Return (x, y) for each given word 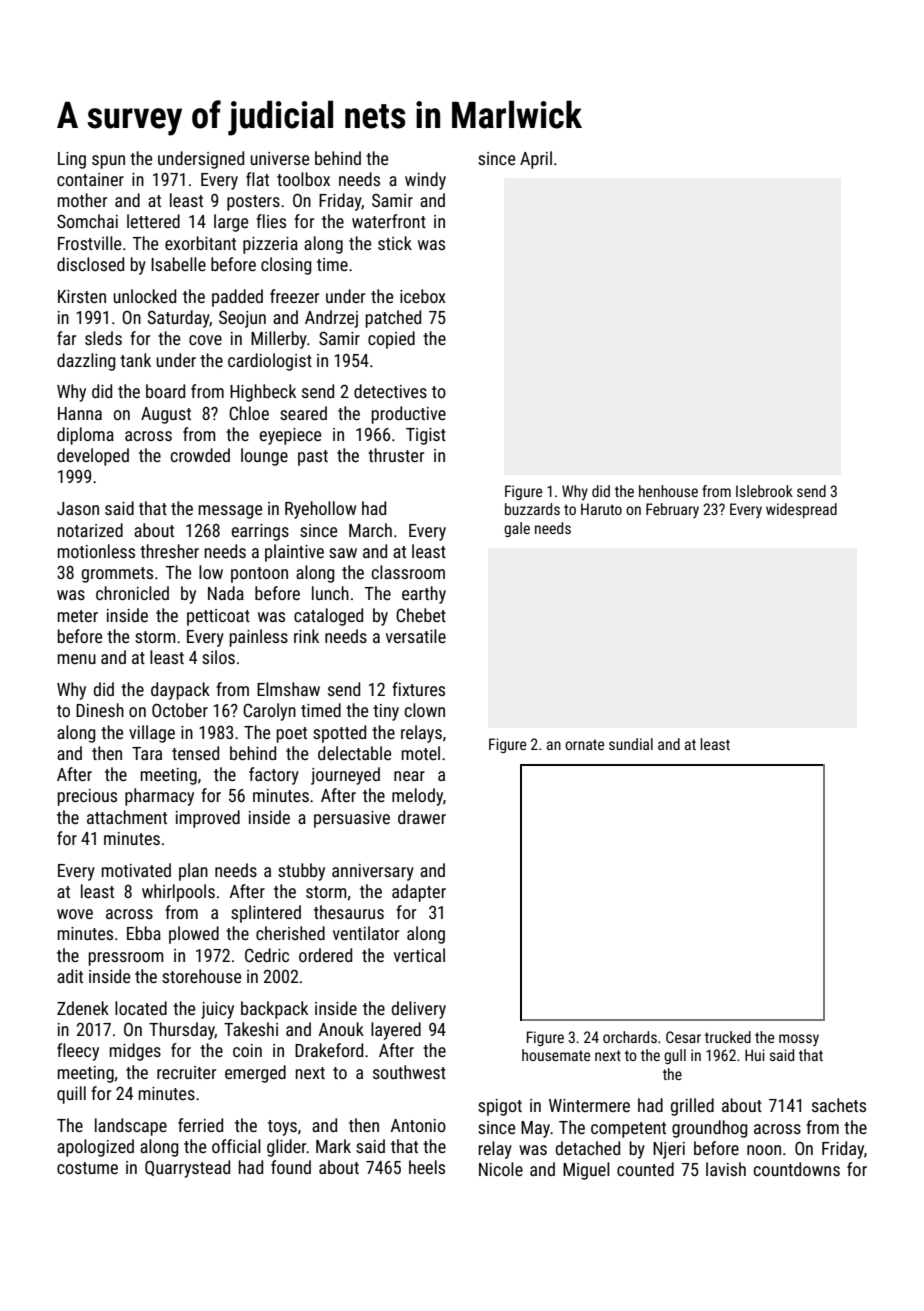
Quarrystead (187, 1169)
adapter (419, 893)
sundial (631, 744)
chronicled (132, 593)
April (536, 160)
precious (87, 797)
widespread (801, 510)
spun (108, 162)
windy (425, 181)
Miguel (586, 1171)
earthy (424, 595)
